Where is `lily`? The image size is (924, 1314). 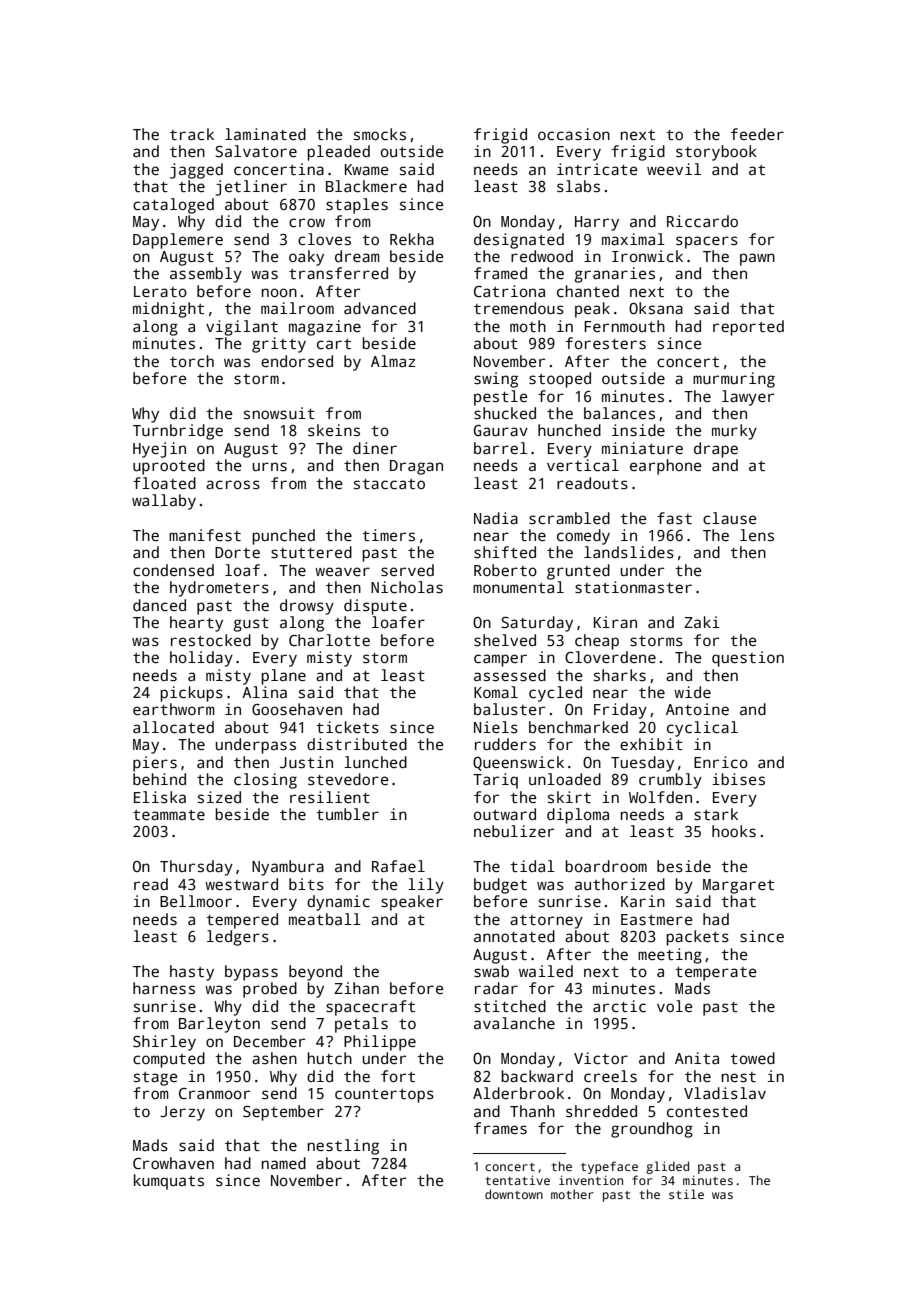 lily is located at coordinates (426, 886).
